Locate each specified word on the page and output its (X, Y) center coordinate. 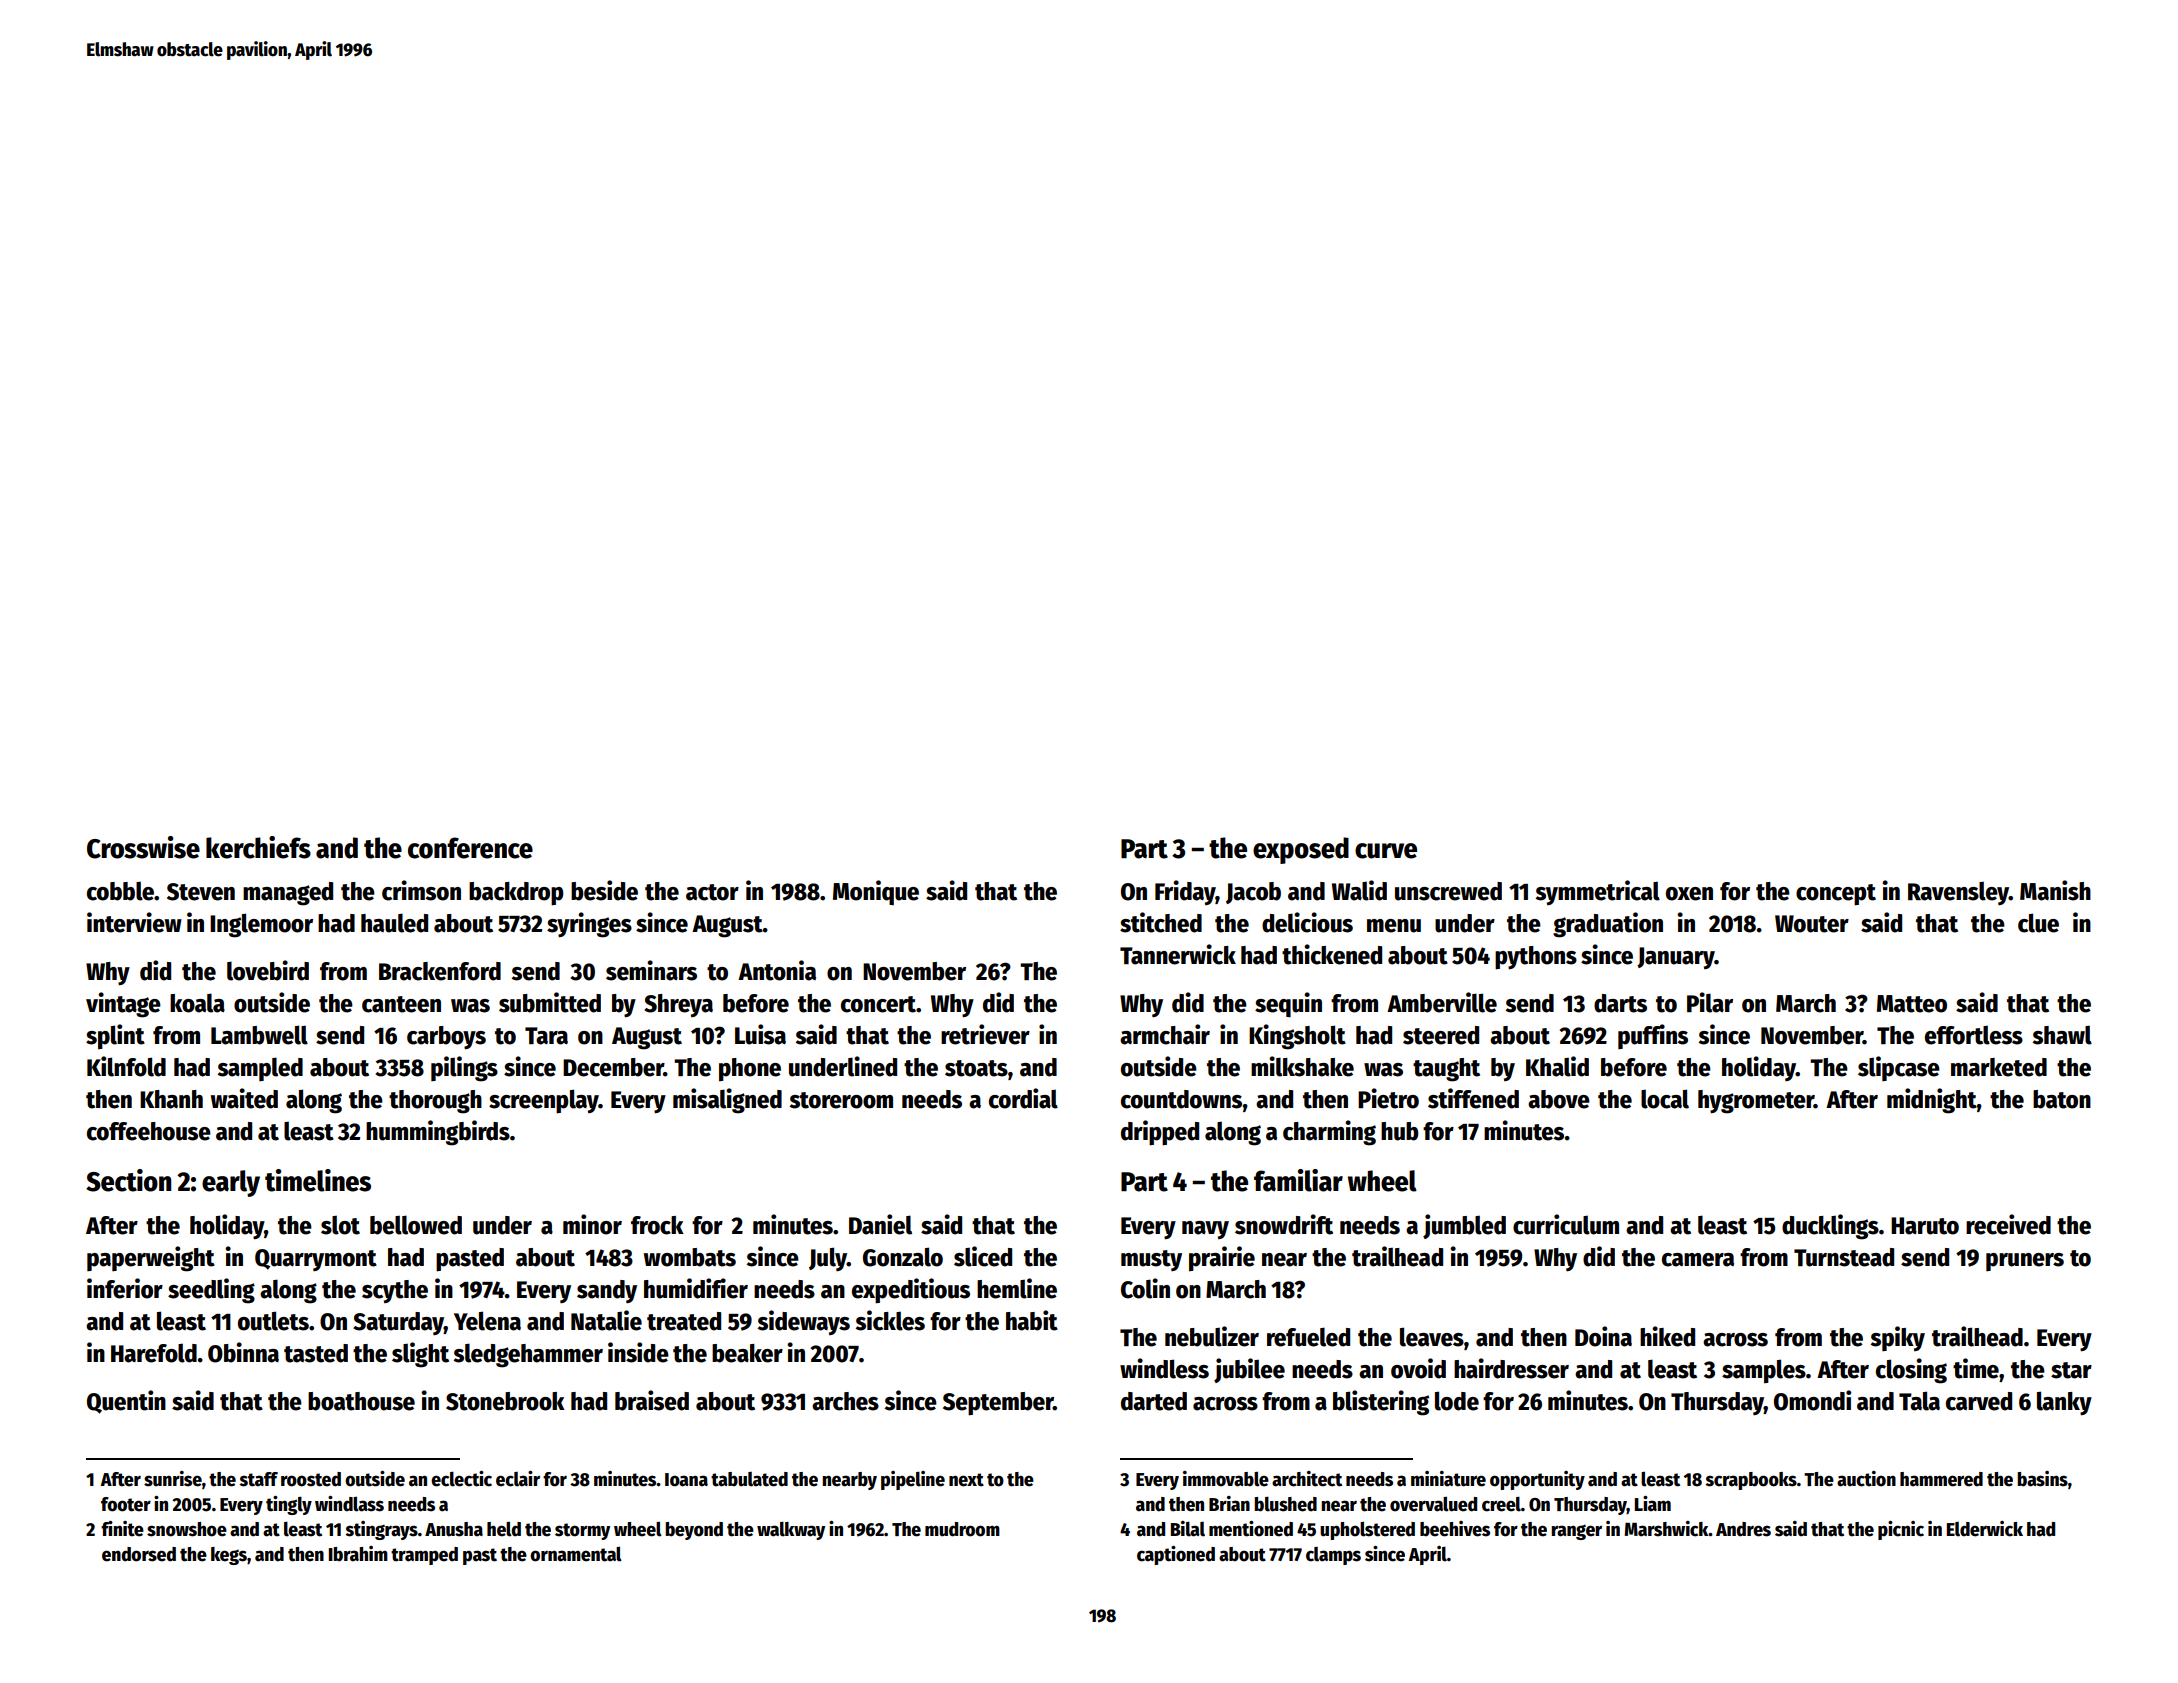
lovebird (268, 970)
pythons (1536, 958)
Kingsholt (1297, 1037)
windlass (349, 1504)
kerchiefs (258, 847)
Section (128, 1180)
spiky (1897, 1338)
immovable (1226, 1479)
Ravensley (1958, 893)
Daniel (880, 1224)
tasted (316, 1353)
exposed (1301, 850)
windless (1164, 1368)
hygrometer (1756, 1102)
